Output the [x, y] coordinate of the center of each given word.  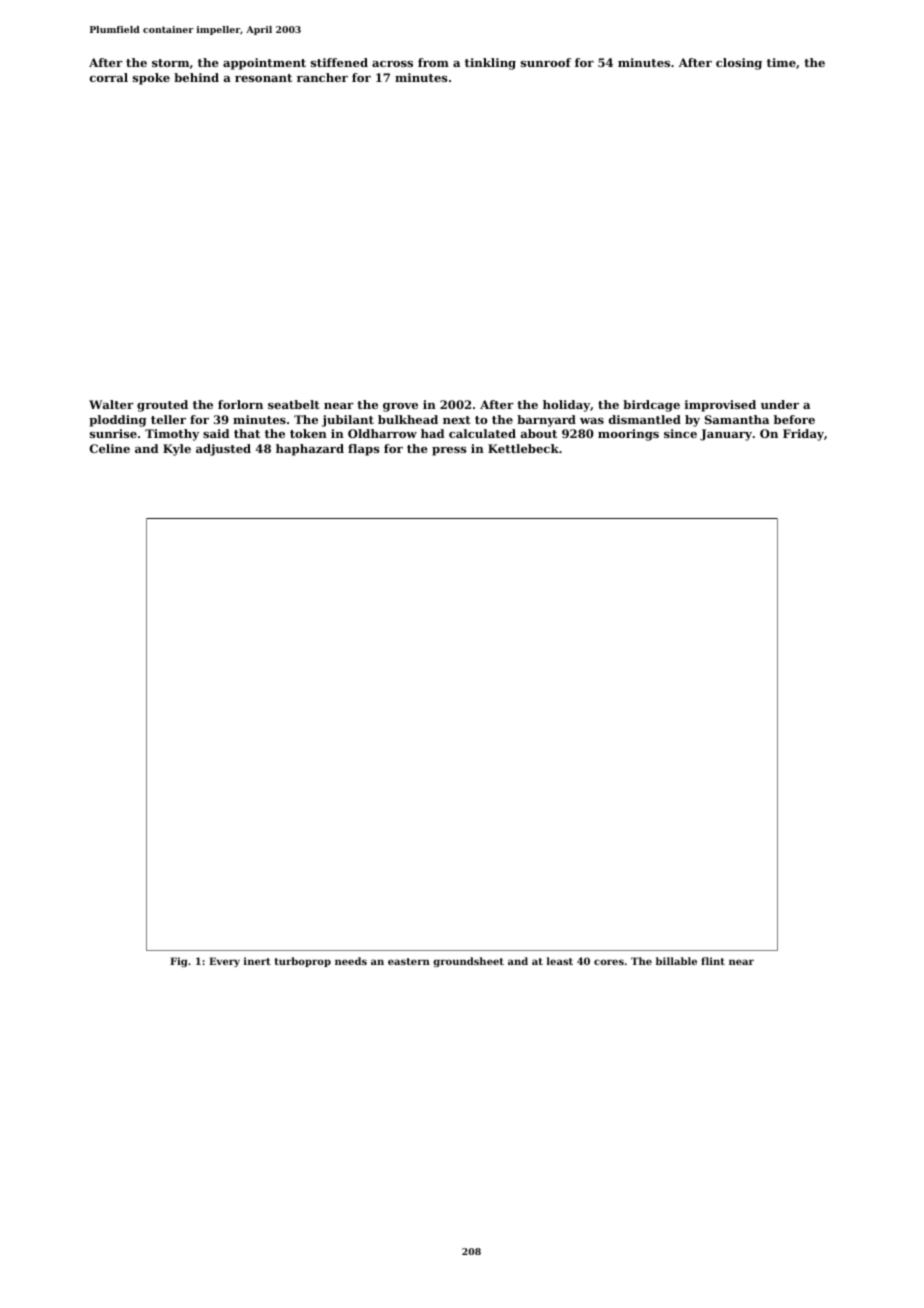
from [433, 62]
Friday [803, 435]
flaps [364, 450]
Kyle [177, 450]
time [781, 62]
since [680, 433]
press [449, 451]
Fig [178, 962]
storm [170, 63]
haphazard [310, 450]
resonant [263, 78]
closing [739, 64]
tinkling [490, 64]
